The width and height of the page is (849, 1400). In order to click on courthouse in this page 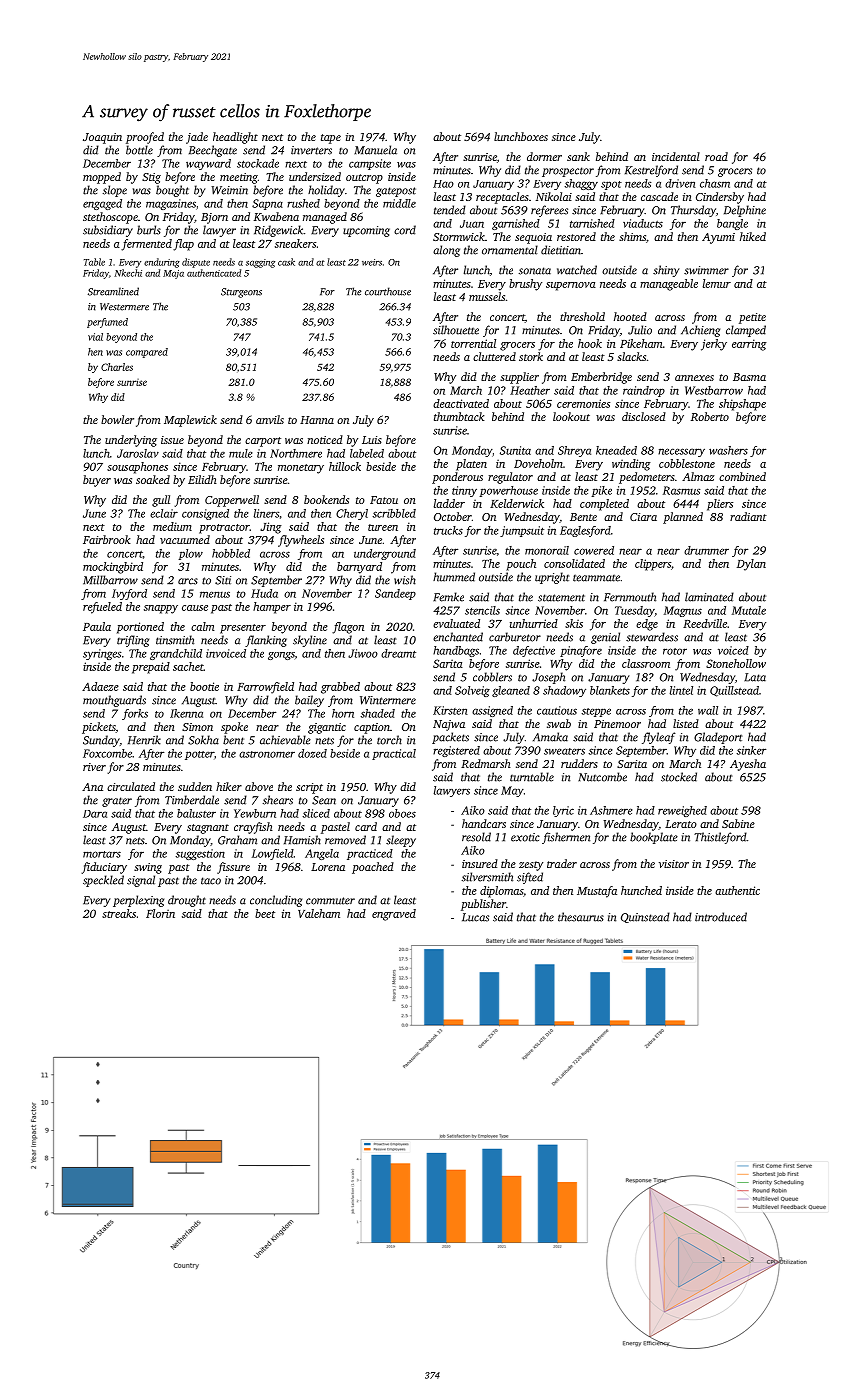, I will do `click(388, 291)`.
